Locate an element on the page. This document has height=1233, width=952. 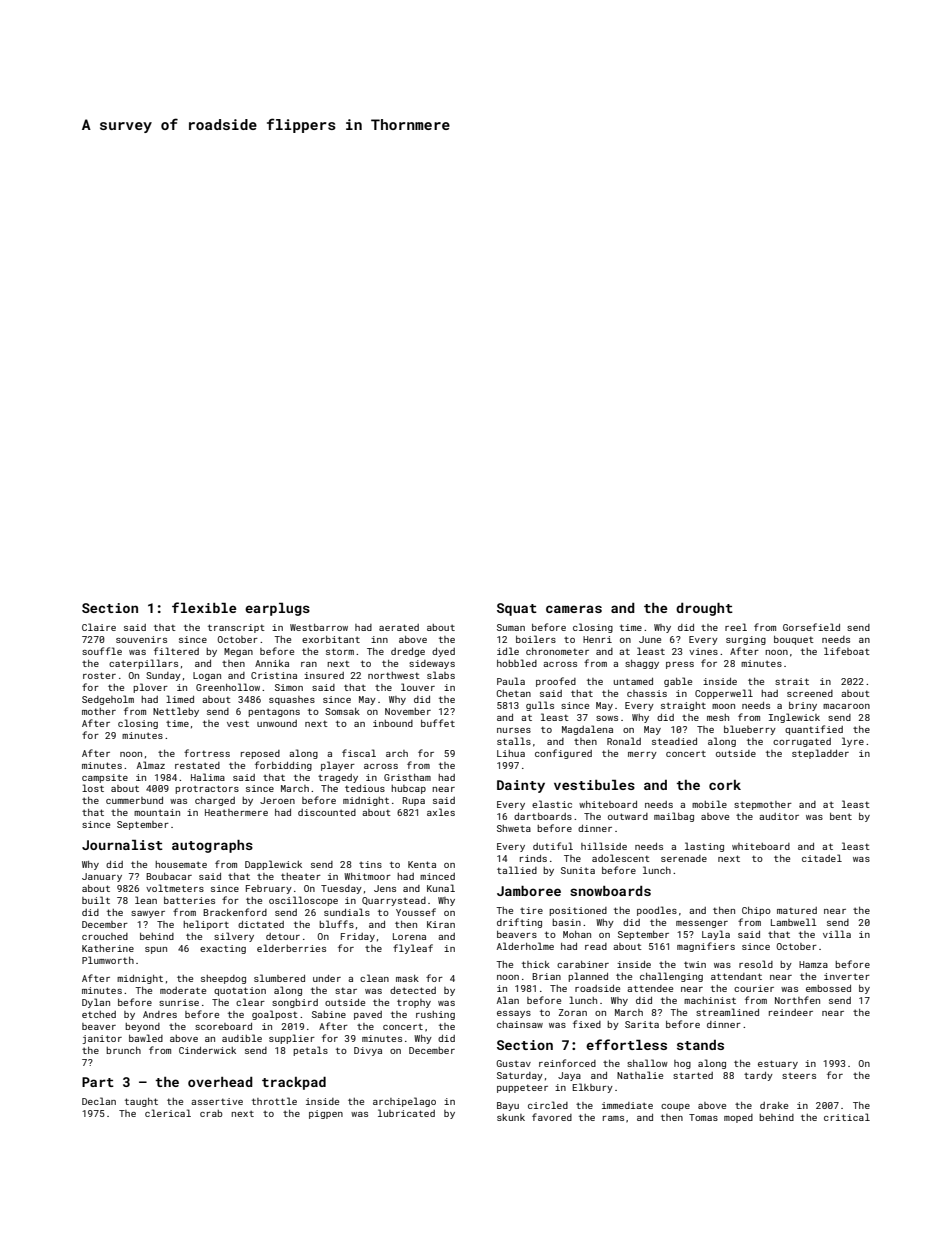
Dainty is located at coordinates (521, 786).
